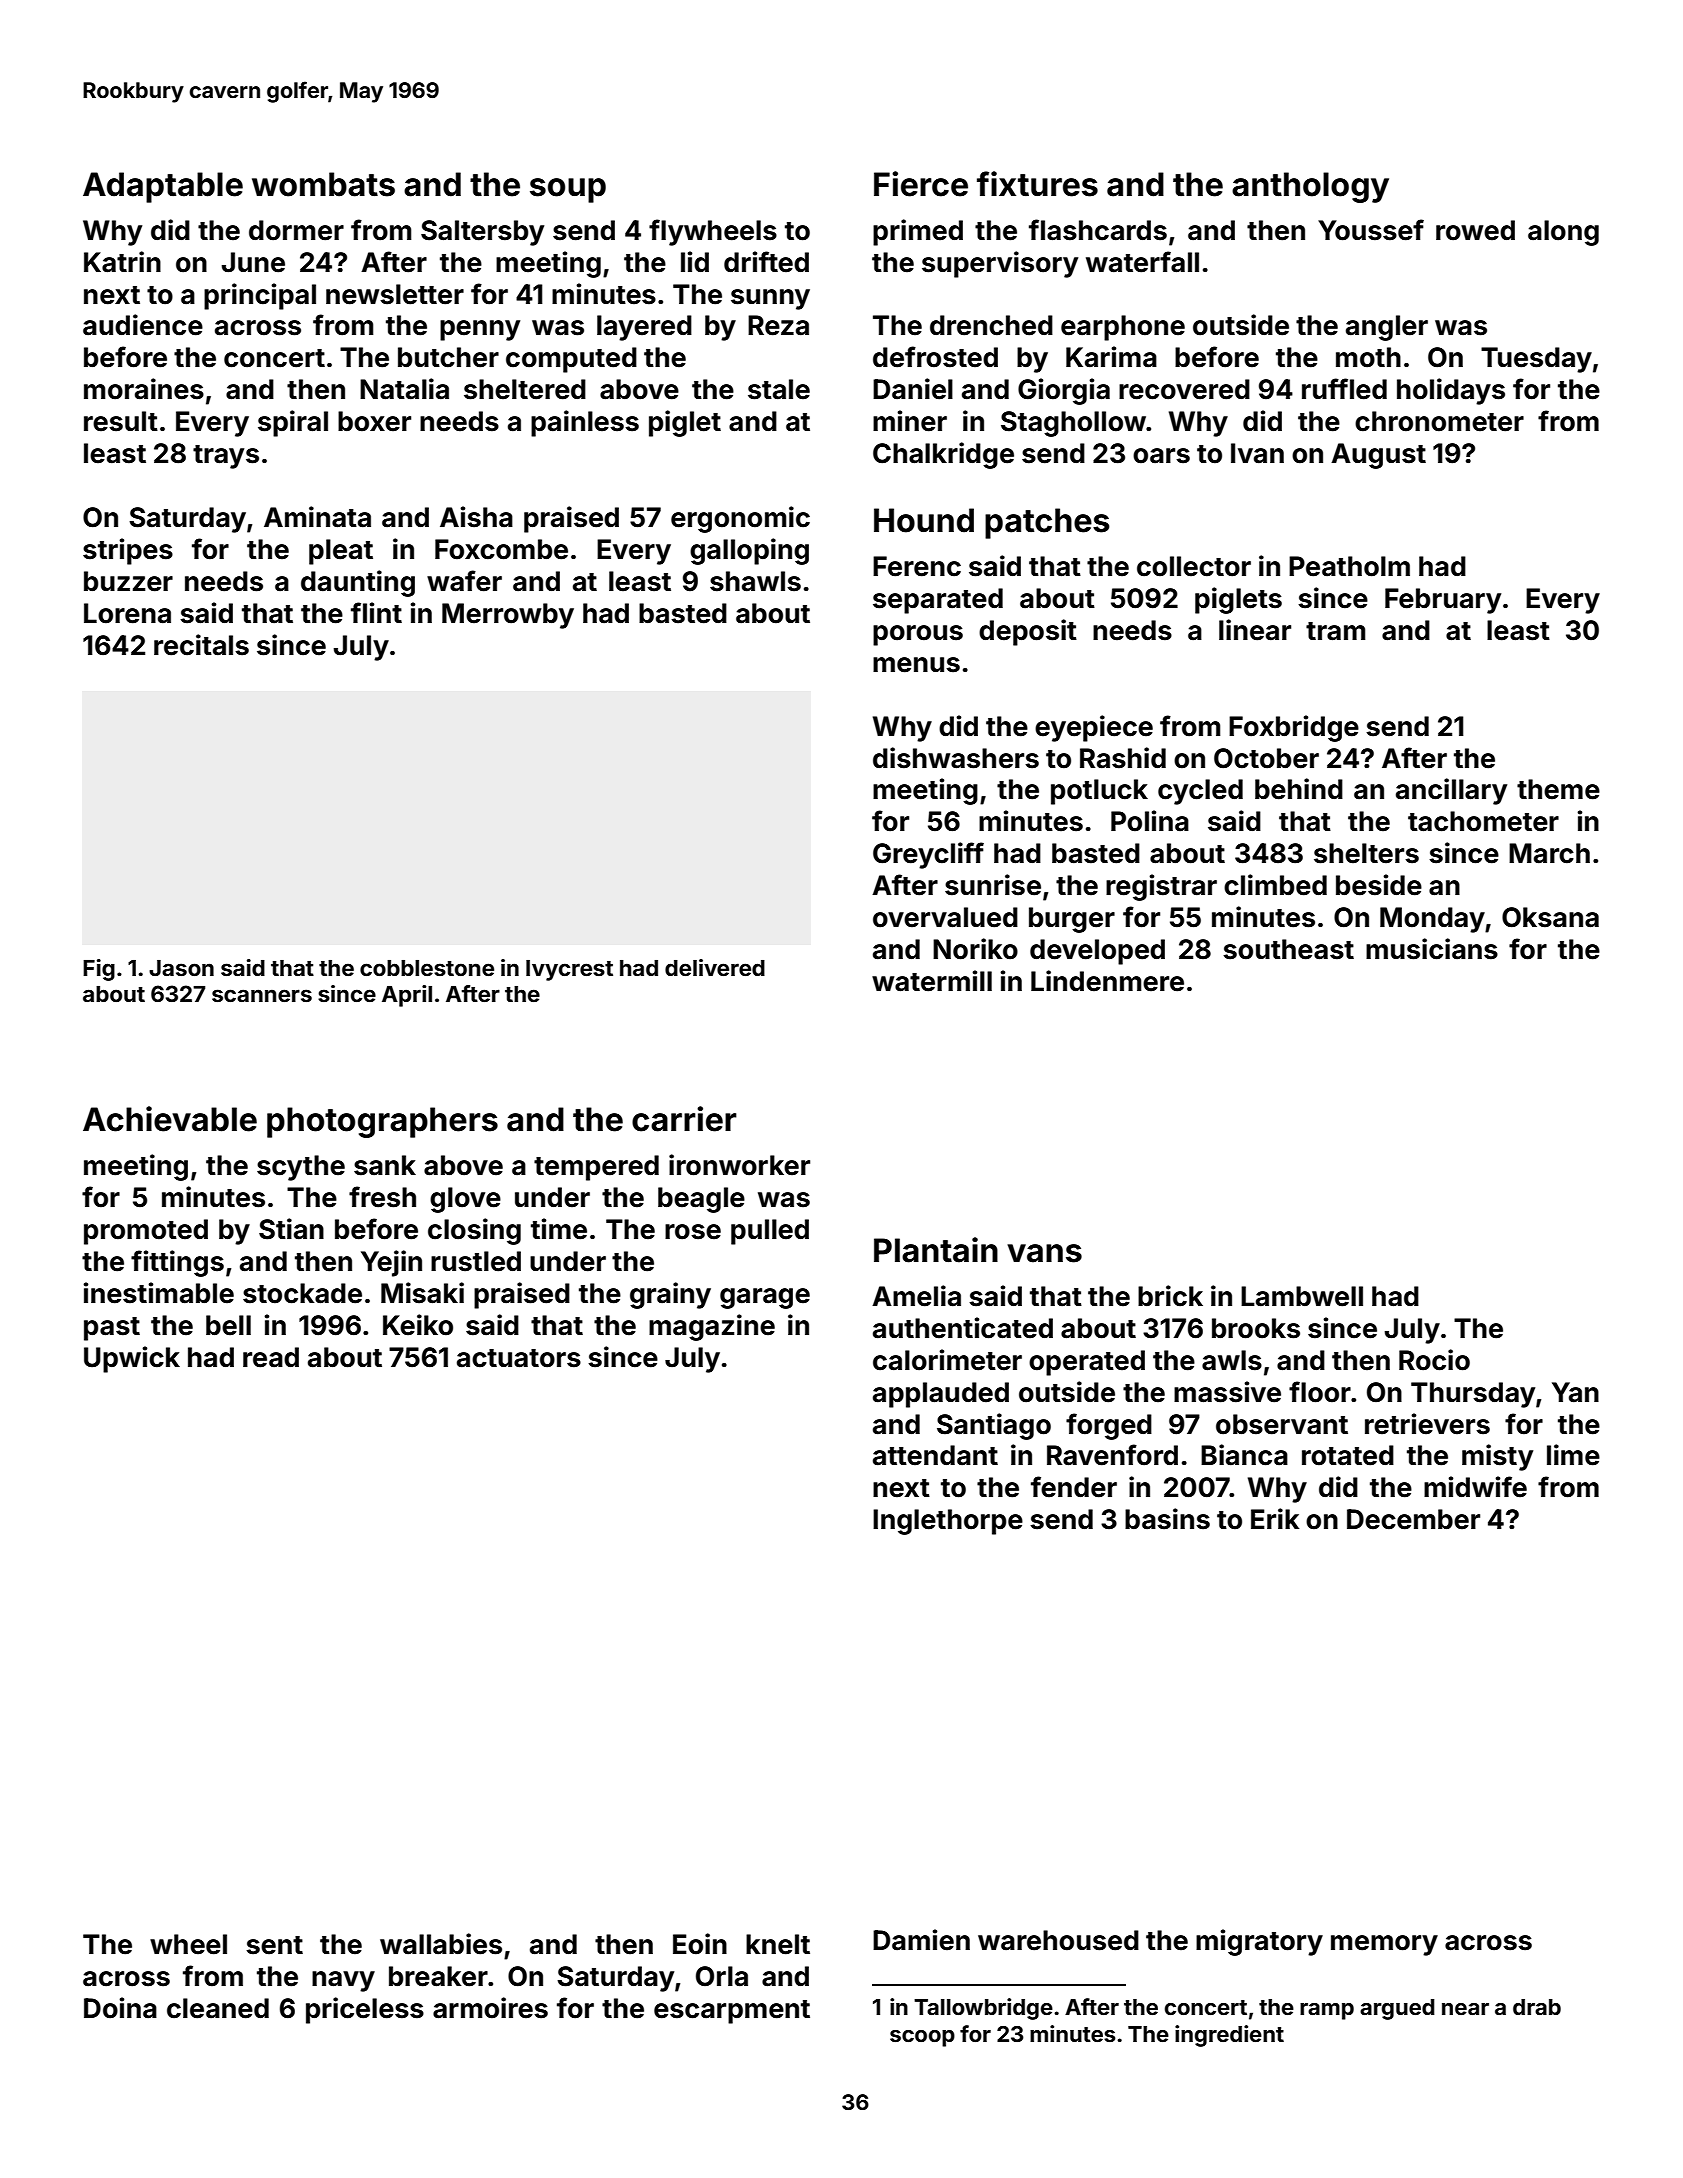  I want to click on Adaptable, so click(163, 187).
